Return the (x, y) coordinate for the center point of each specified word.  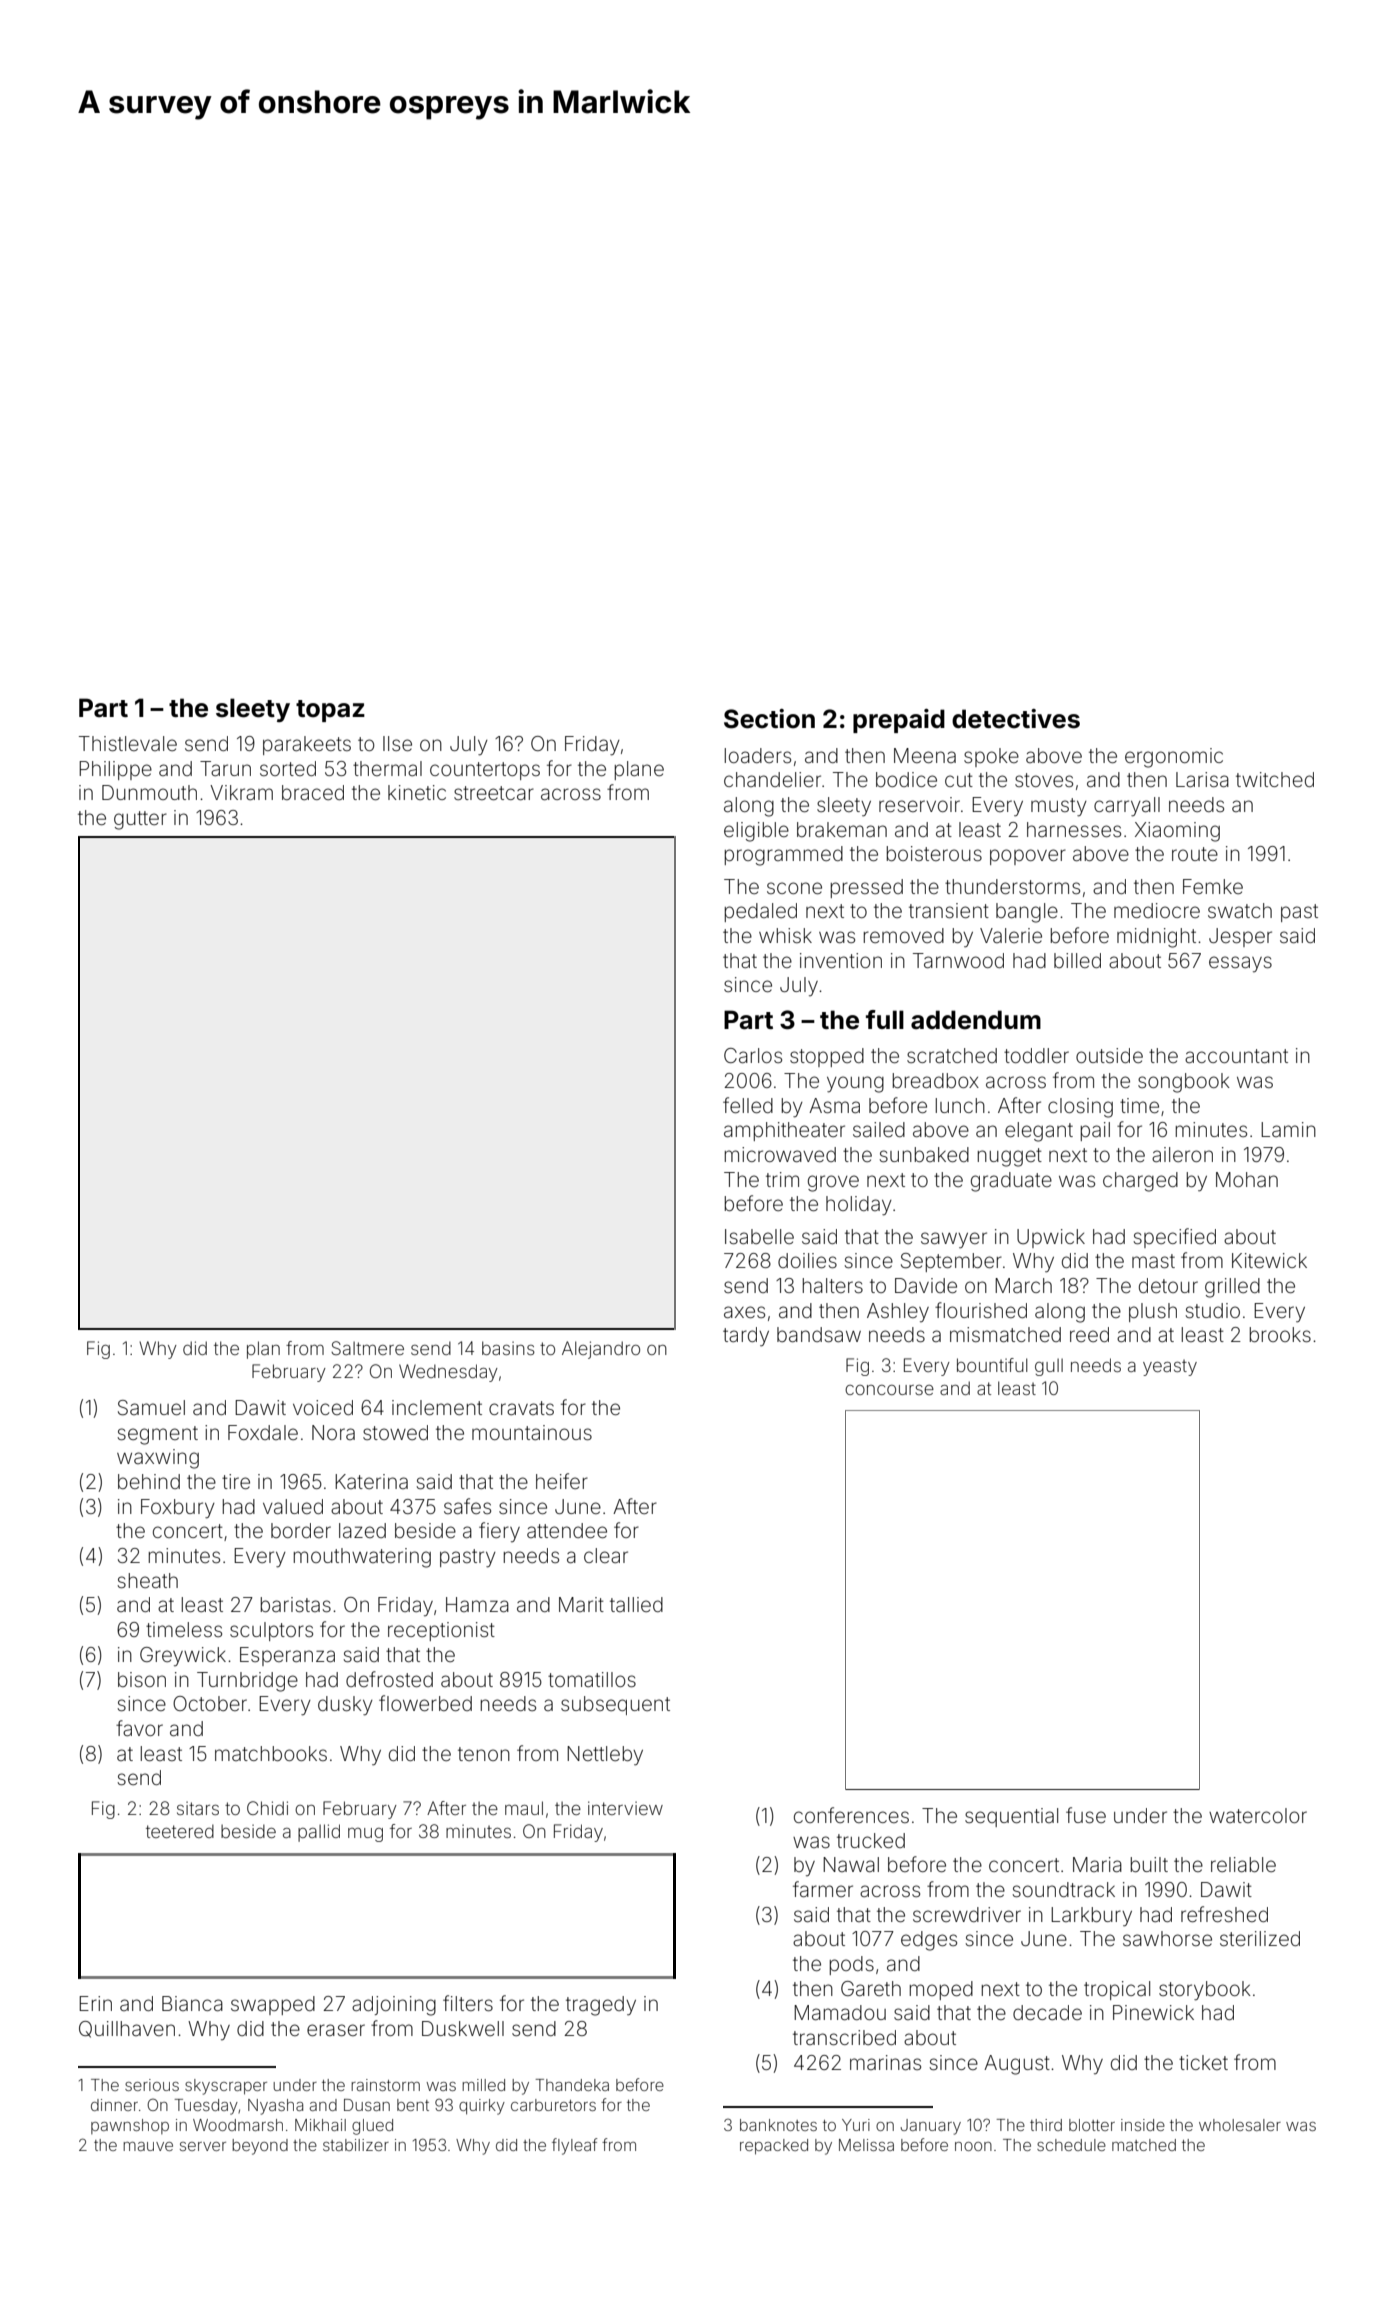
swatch (1240, 910)
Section (769, 719)
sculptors (271, 1631)
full (885, 1019)
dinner (114, 2105)
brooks (1280, 1334)
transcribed (844, 2037)
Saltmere (367, 1348)
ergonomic (1174, 758)
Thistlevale (128, 743)
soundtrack (1064, 1889)
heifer (562, 1481)
